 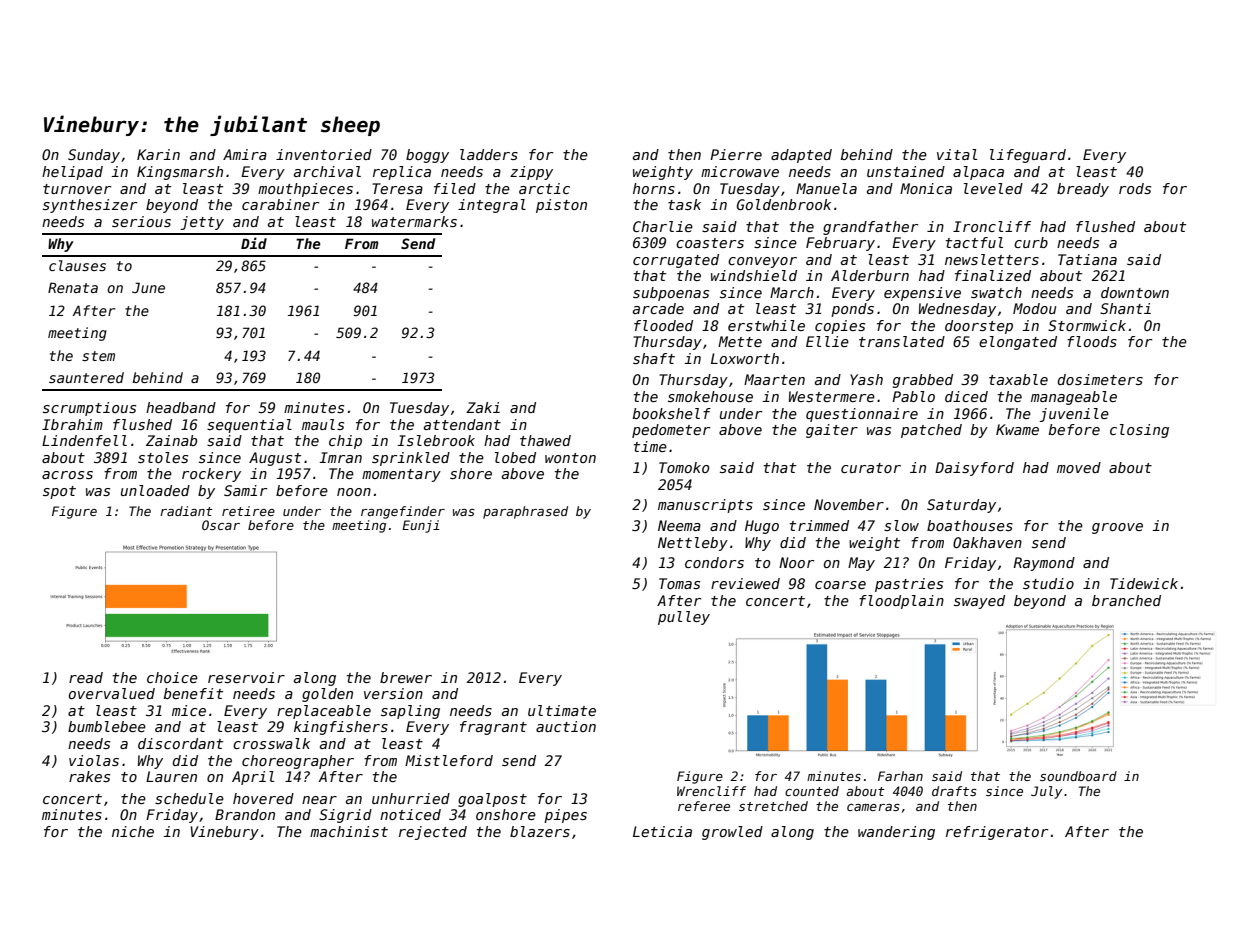 I want to click on vital, so click(x=957, y=154).
